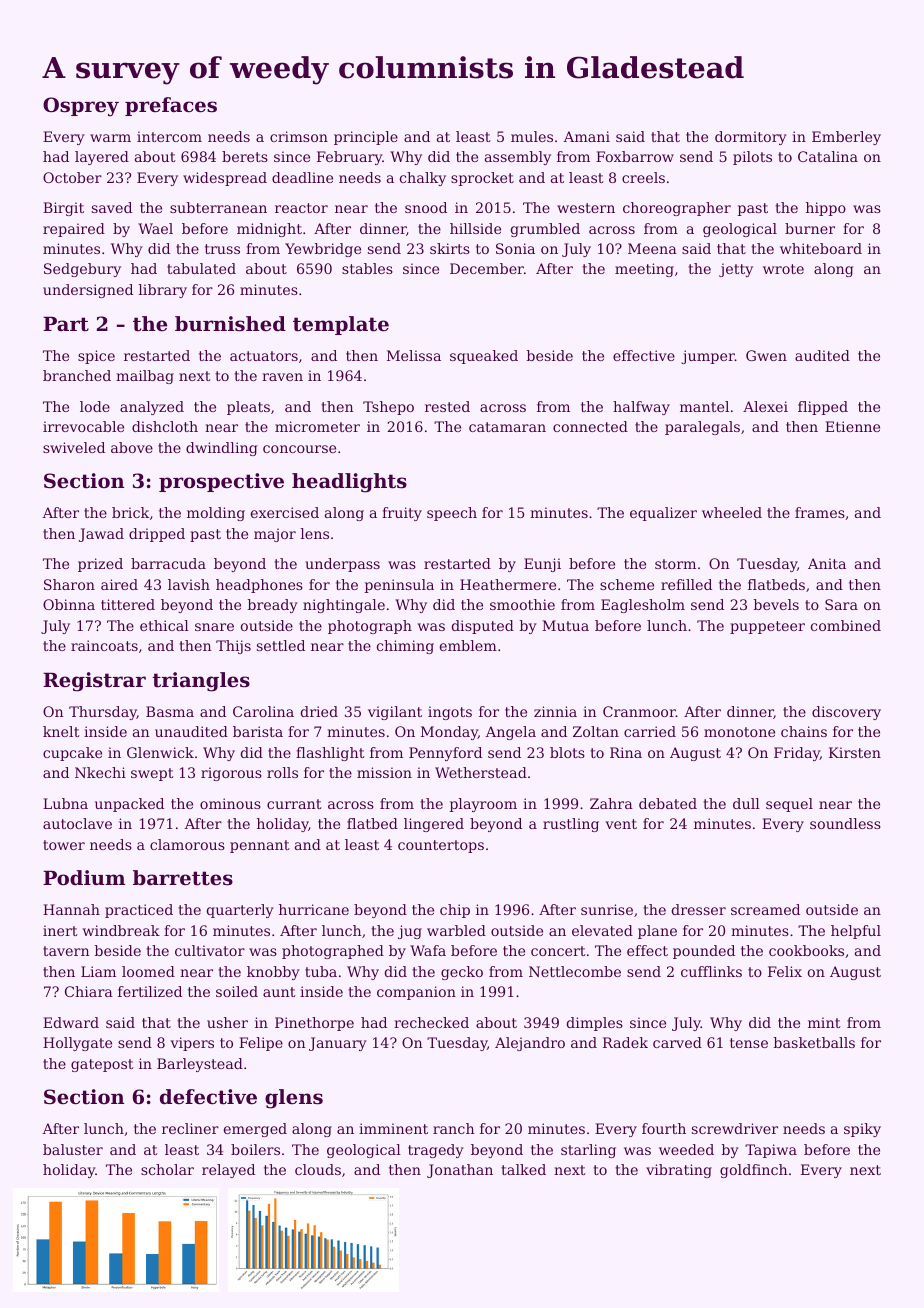 The width and height of the screenshot is (924, 1308). What do you see at coordinates (677, 1042) in the screenshot?
I see `carved` at bounding box center [677, 1042].
